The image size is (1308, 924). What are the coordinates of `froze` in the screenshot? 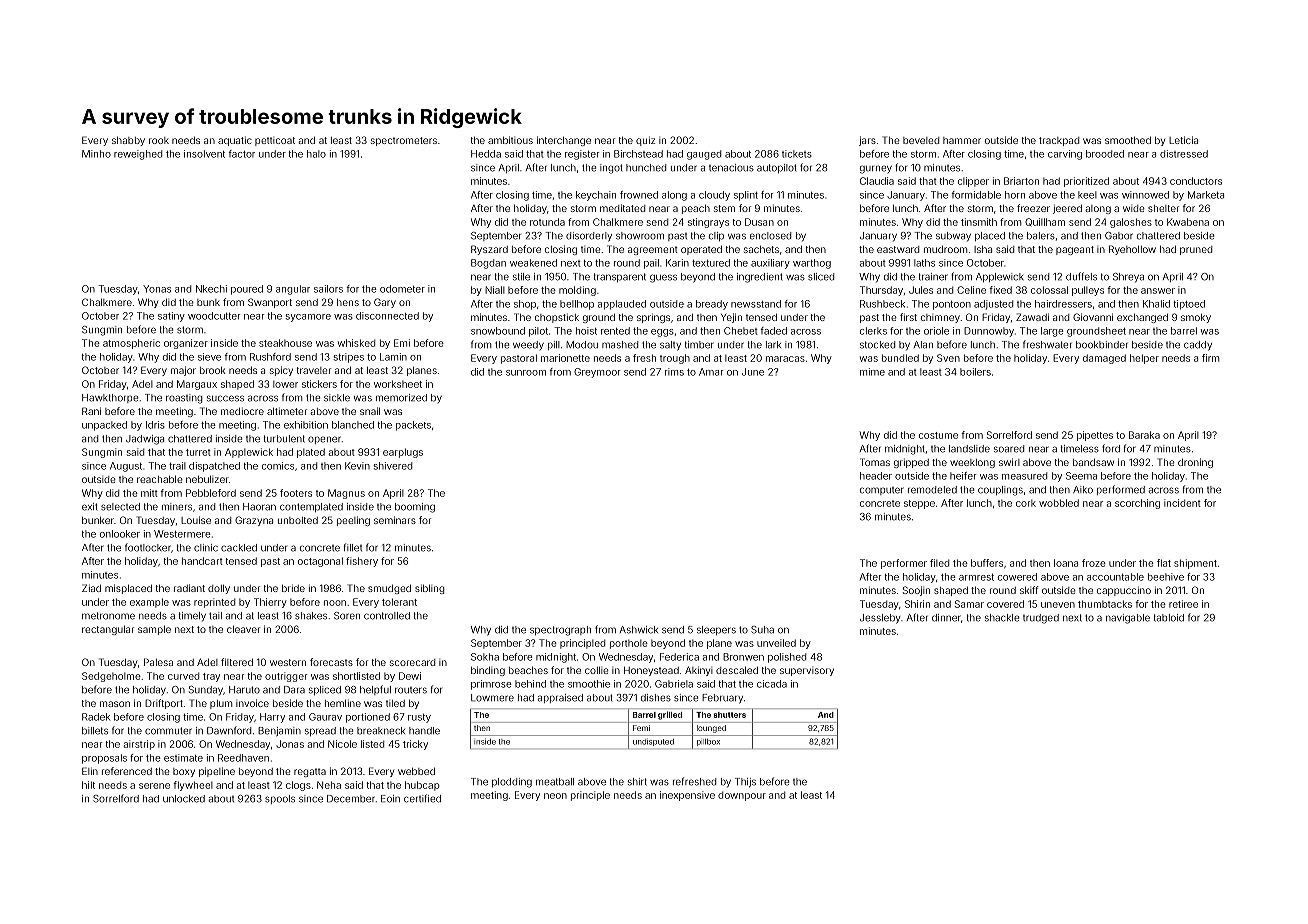 It's located at (1094, 563).
